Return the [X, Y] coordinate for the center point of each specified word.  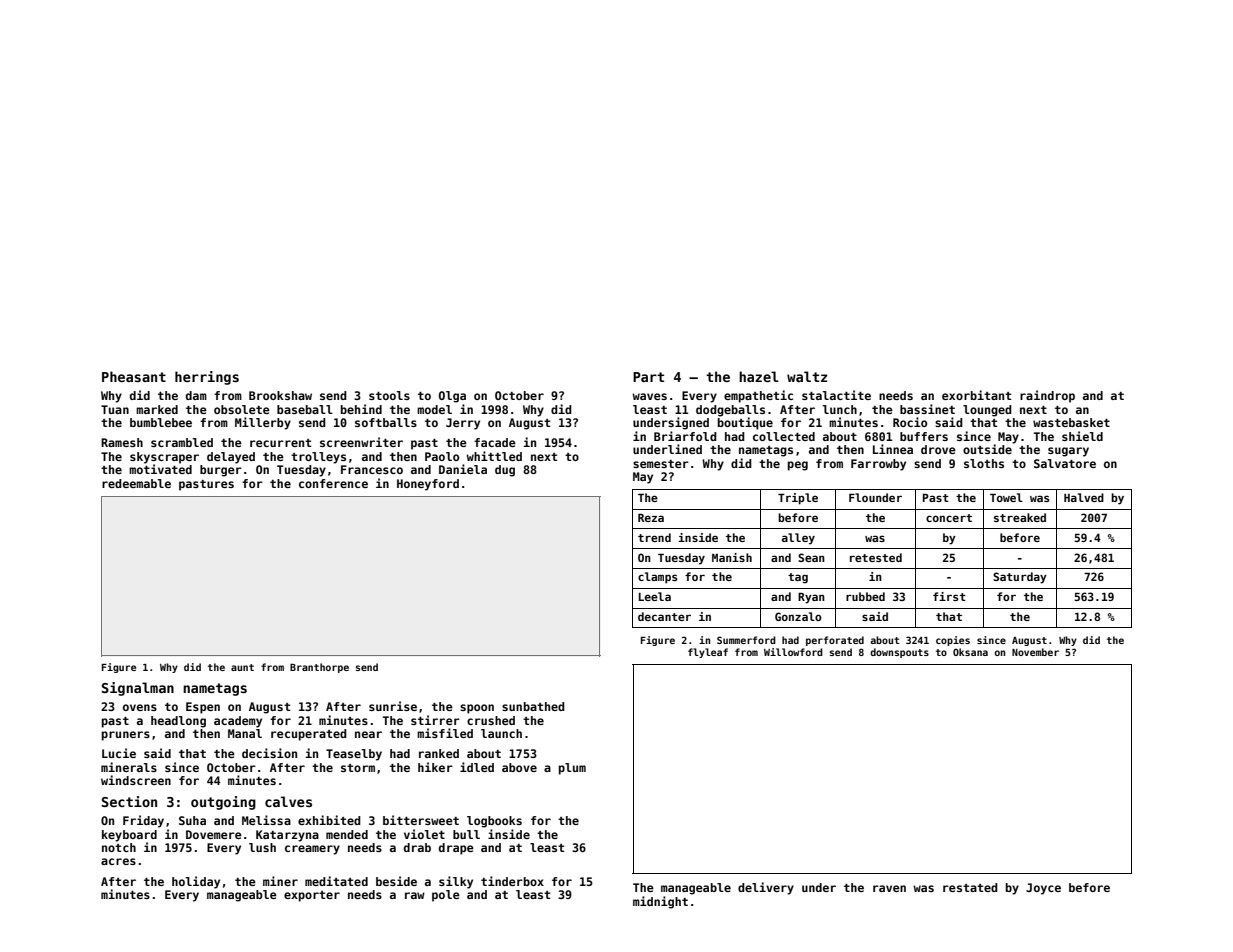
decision [269, 753]
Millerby [263, 423]
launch [501, 733]
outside [987, 449]
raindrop [1047, 396]
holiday [196, 882]
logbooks [494, 822]
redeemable [136, 483]
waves [649, 396]
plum [572, 769]
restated [970, 887]
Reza [651, 518]
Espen [203, 708]
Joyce [1043, 889]
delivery [766, 888]
